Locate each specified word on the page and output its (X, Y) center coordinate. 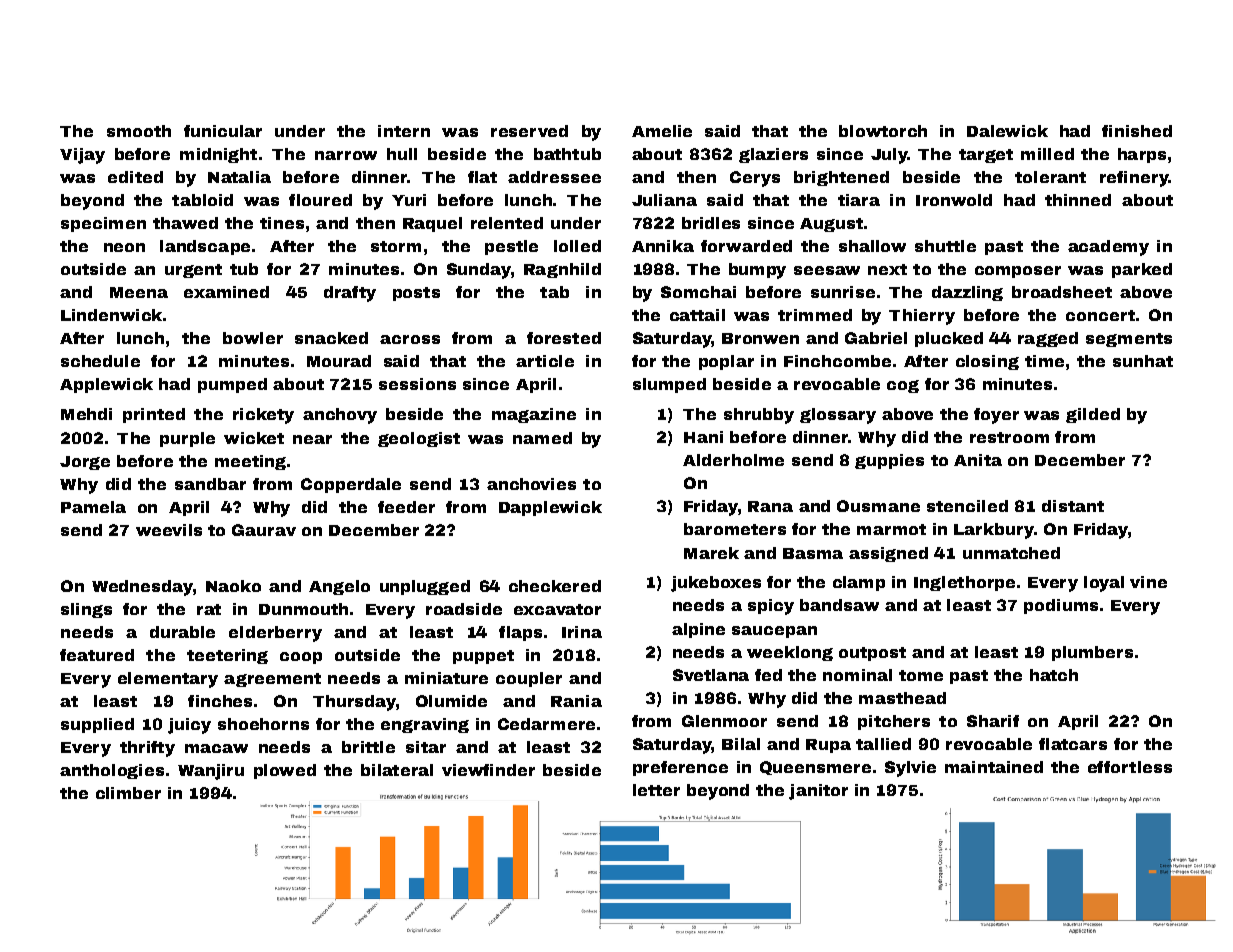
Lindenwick (111, 315)
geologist (419, 439)
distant (1073, 506)
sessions (417, 384)
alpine (698, 630)
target (986, 156)
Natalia (239, 177)
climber (128, 793)
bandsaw (839, 605)
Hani (703, 437)
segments (1129, 340)
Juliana (664, 200)
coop (301, 658)
